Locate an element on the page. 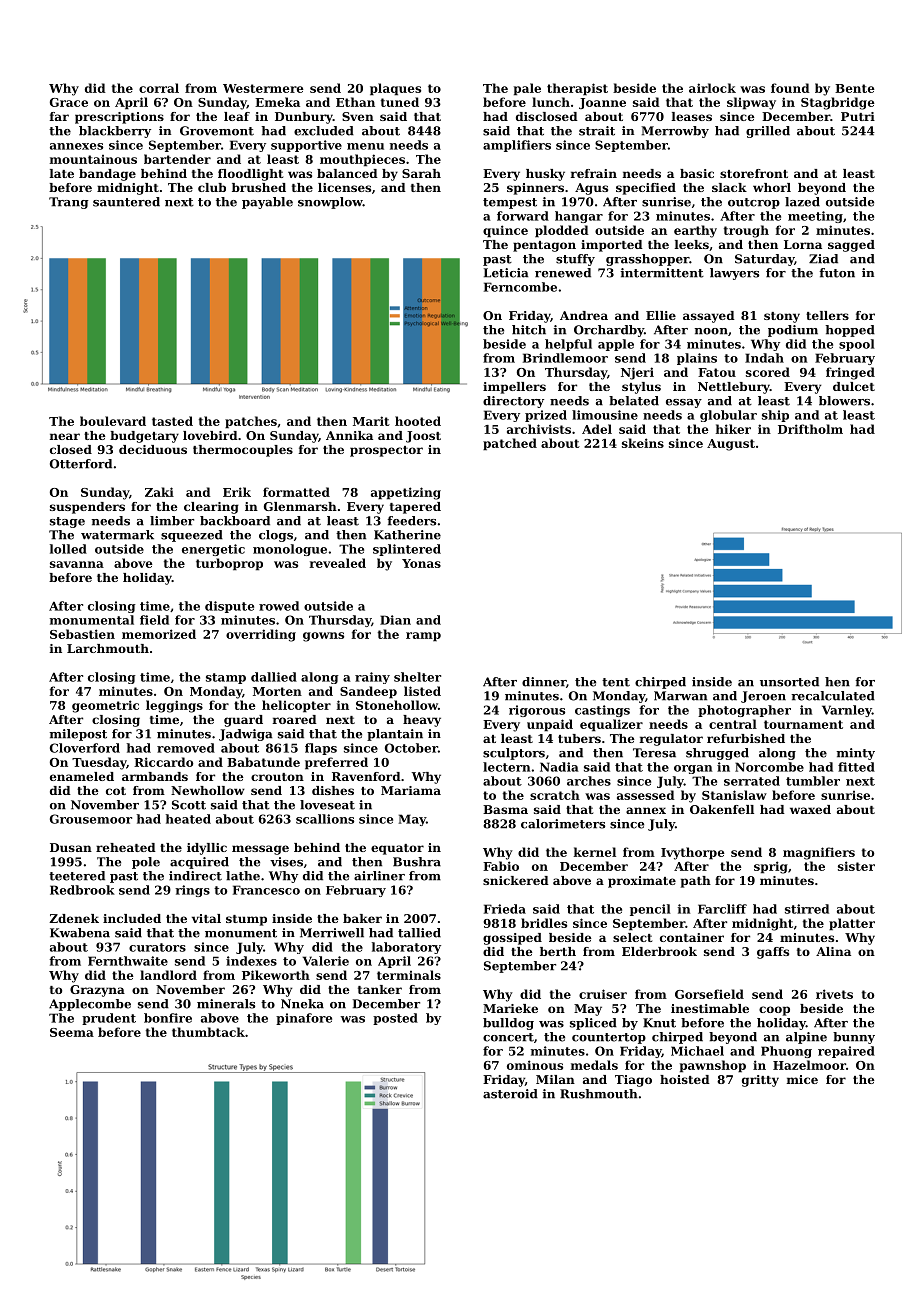 This image has width=924, height=1308. Rushmouth is located at coordinates (598, 1094).
